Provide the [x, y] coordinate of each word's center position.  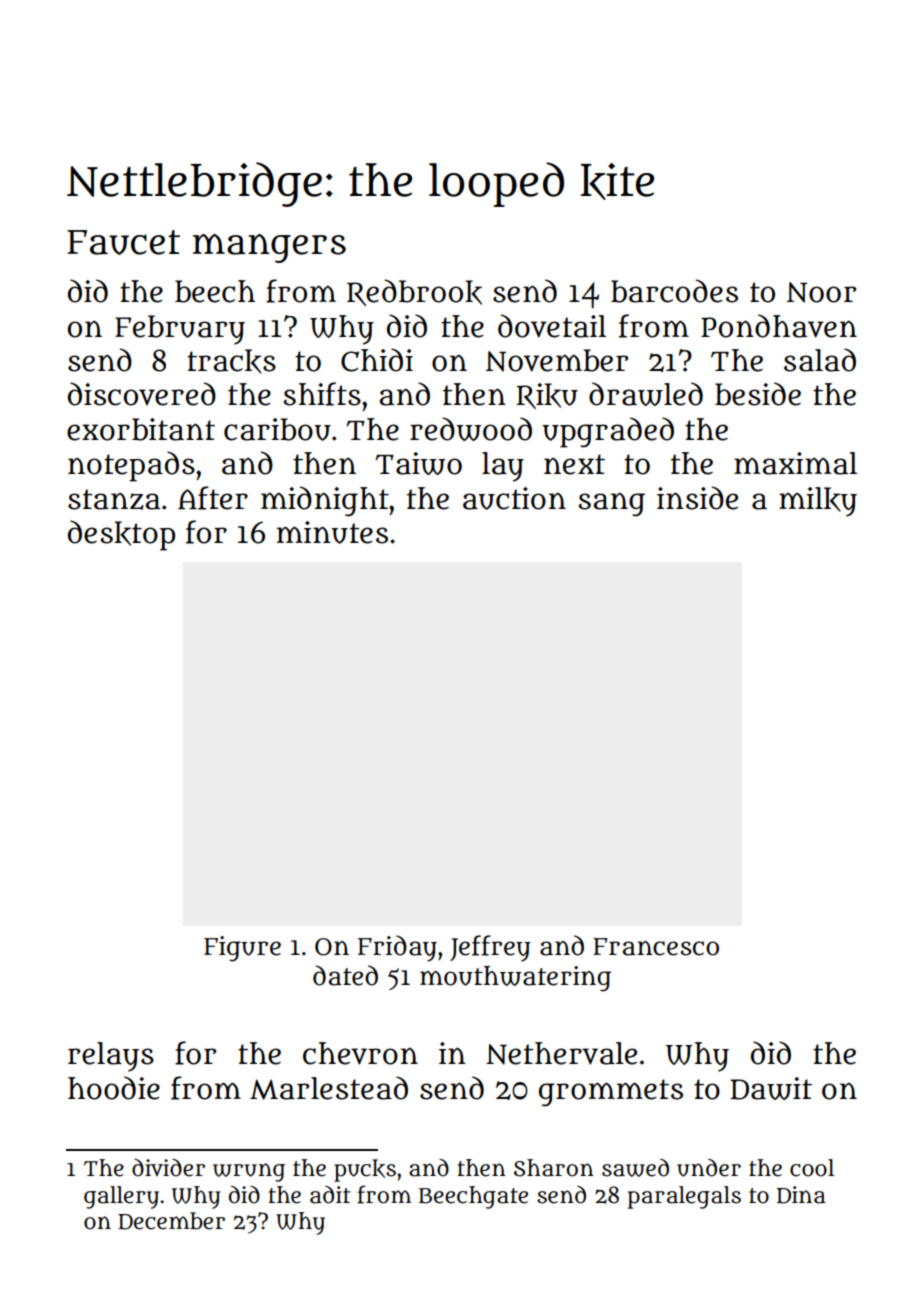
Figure [242, 949]
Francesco [656, 947]
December [171, 1221]
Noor [821, 292]
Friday [397, 948]
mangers [269, 248]
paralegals [684, 1197]
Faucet [123, 242]
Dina [801, 1195]
